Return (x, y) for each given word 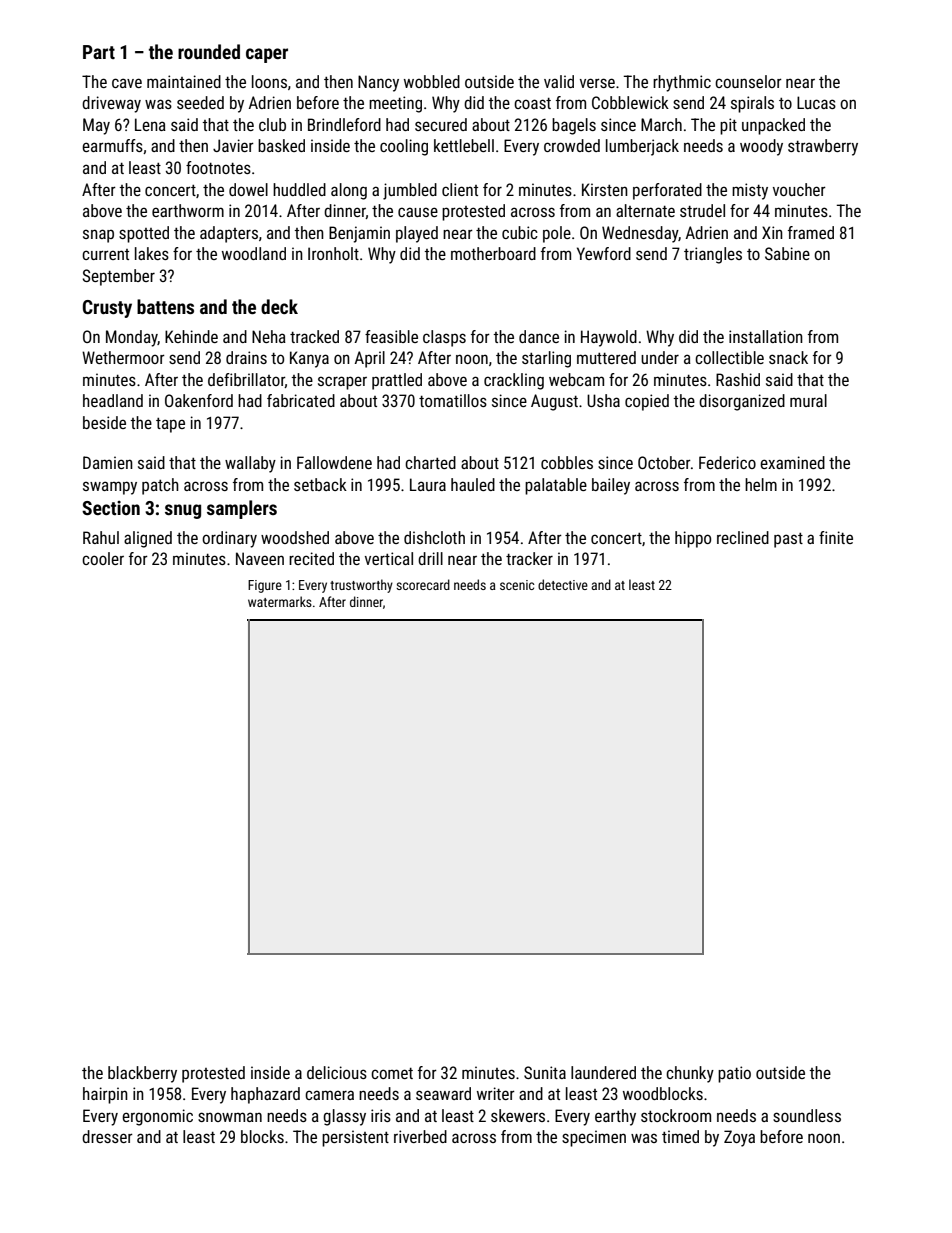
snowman (230, 1117)
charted (430, 462)
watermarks (280, 601)
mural (808, 400)
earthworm (188, 210)
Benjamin (359, 234)
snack (788, 357)
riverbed (420, 1136)
